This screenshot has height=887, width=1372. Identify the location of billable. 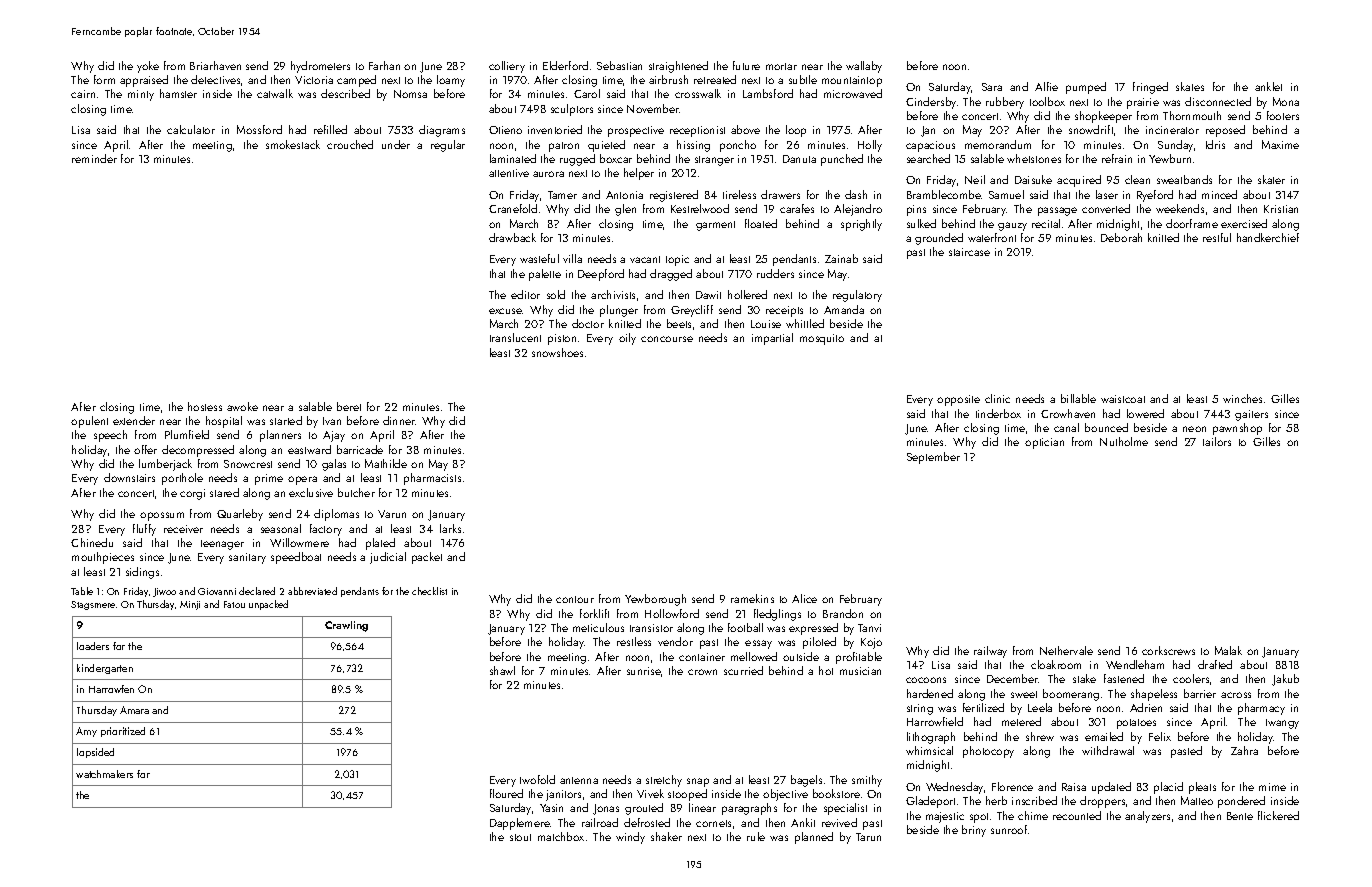
(1078, 398).
